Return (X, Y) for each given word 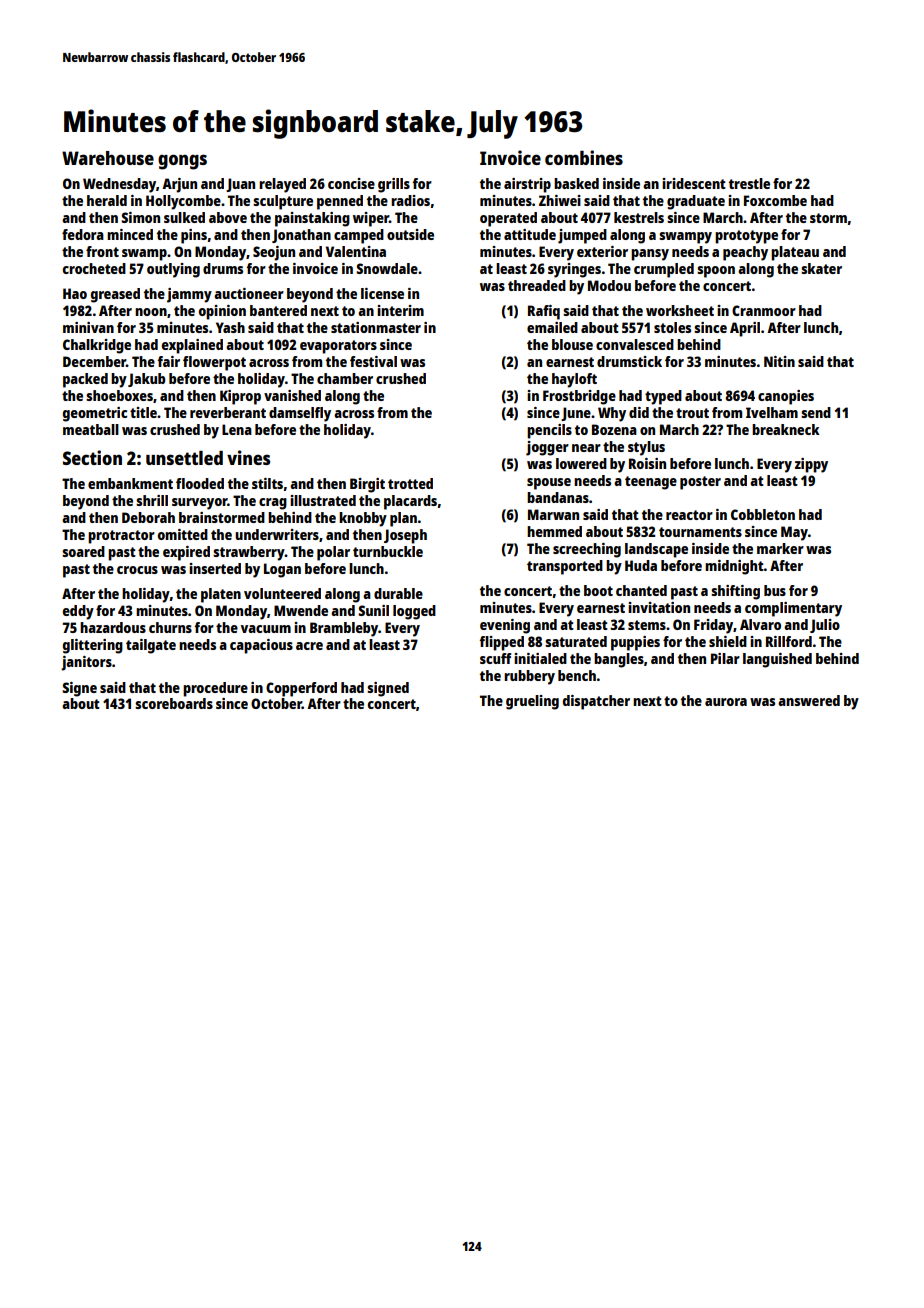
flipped (501, 643)
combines (584, 157)
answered (809, 700)
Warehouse (108, 158)
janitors (86, 663)
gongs (182, 162)
